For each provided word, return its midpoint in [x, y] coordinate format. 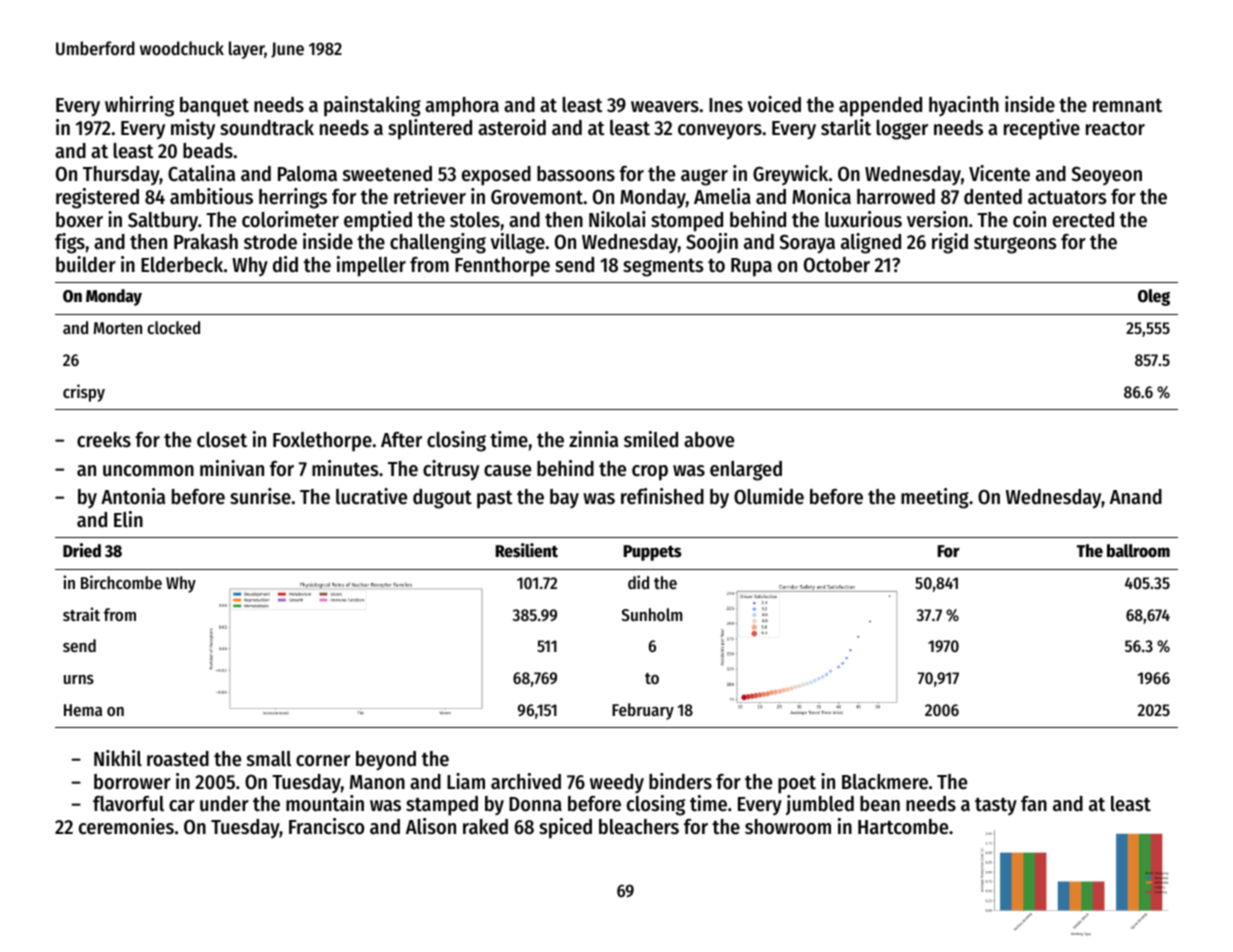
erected [1083, 220]
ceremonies [126, 826]
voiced [774, 104]
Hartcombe [903, 827]
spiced [565, 828]
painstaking [372, 106]
